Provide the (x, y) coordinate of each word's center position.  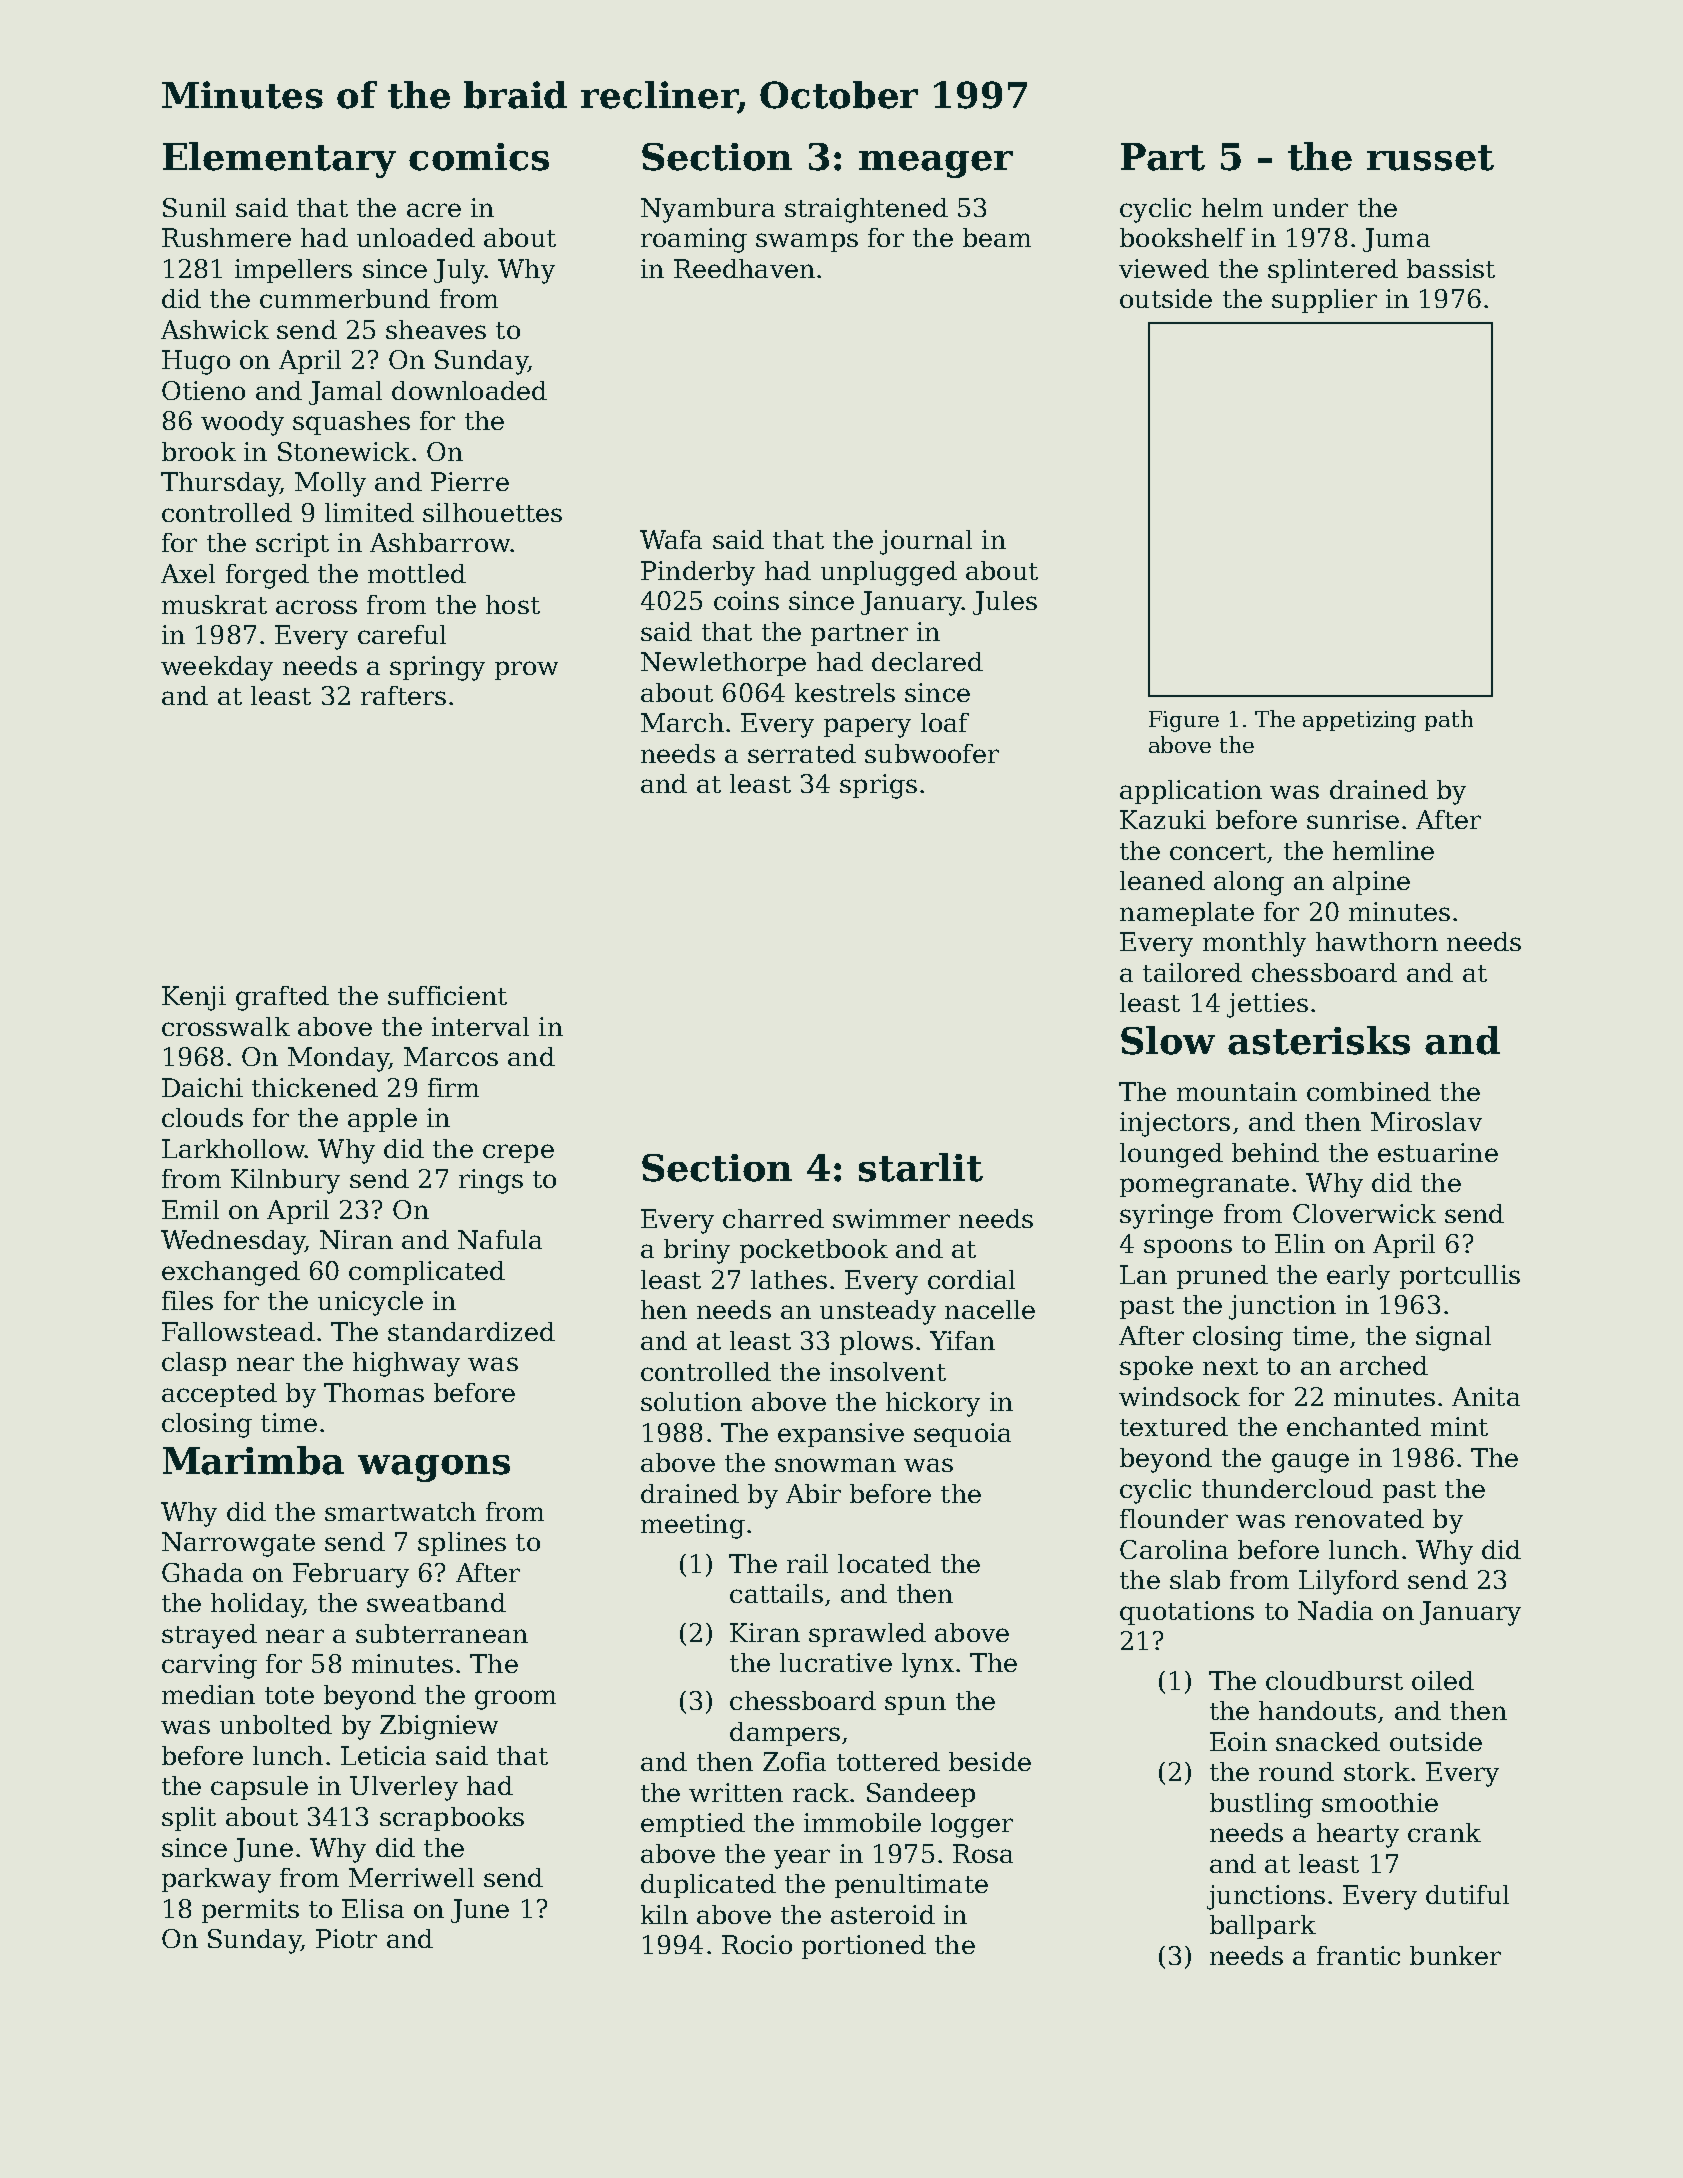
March (682, 722)
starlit (921, 1167)
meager (936, 164)
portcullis (1460, 1277)
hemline (1383, 850)
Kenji (194, 998)
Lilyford (1349, 1582)
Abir (813, 1493)
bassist (1451, 268)
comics (479, 157)
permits (250, 1911)
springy (437, 668)
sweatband (436, 1602)
